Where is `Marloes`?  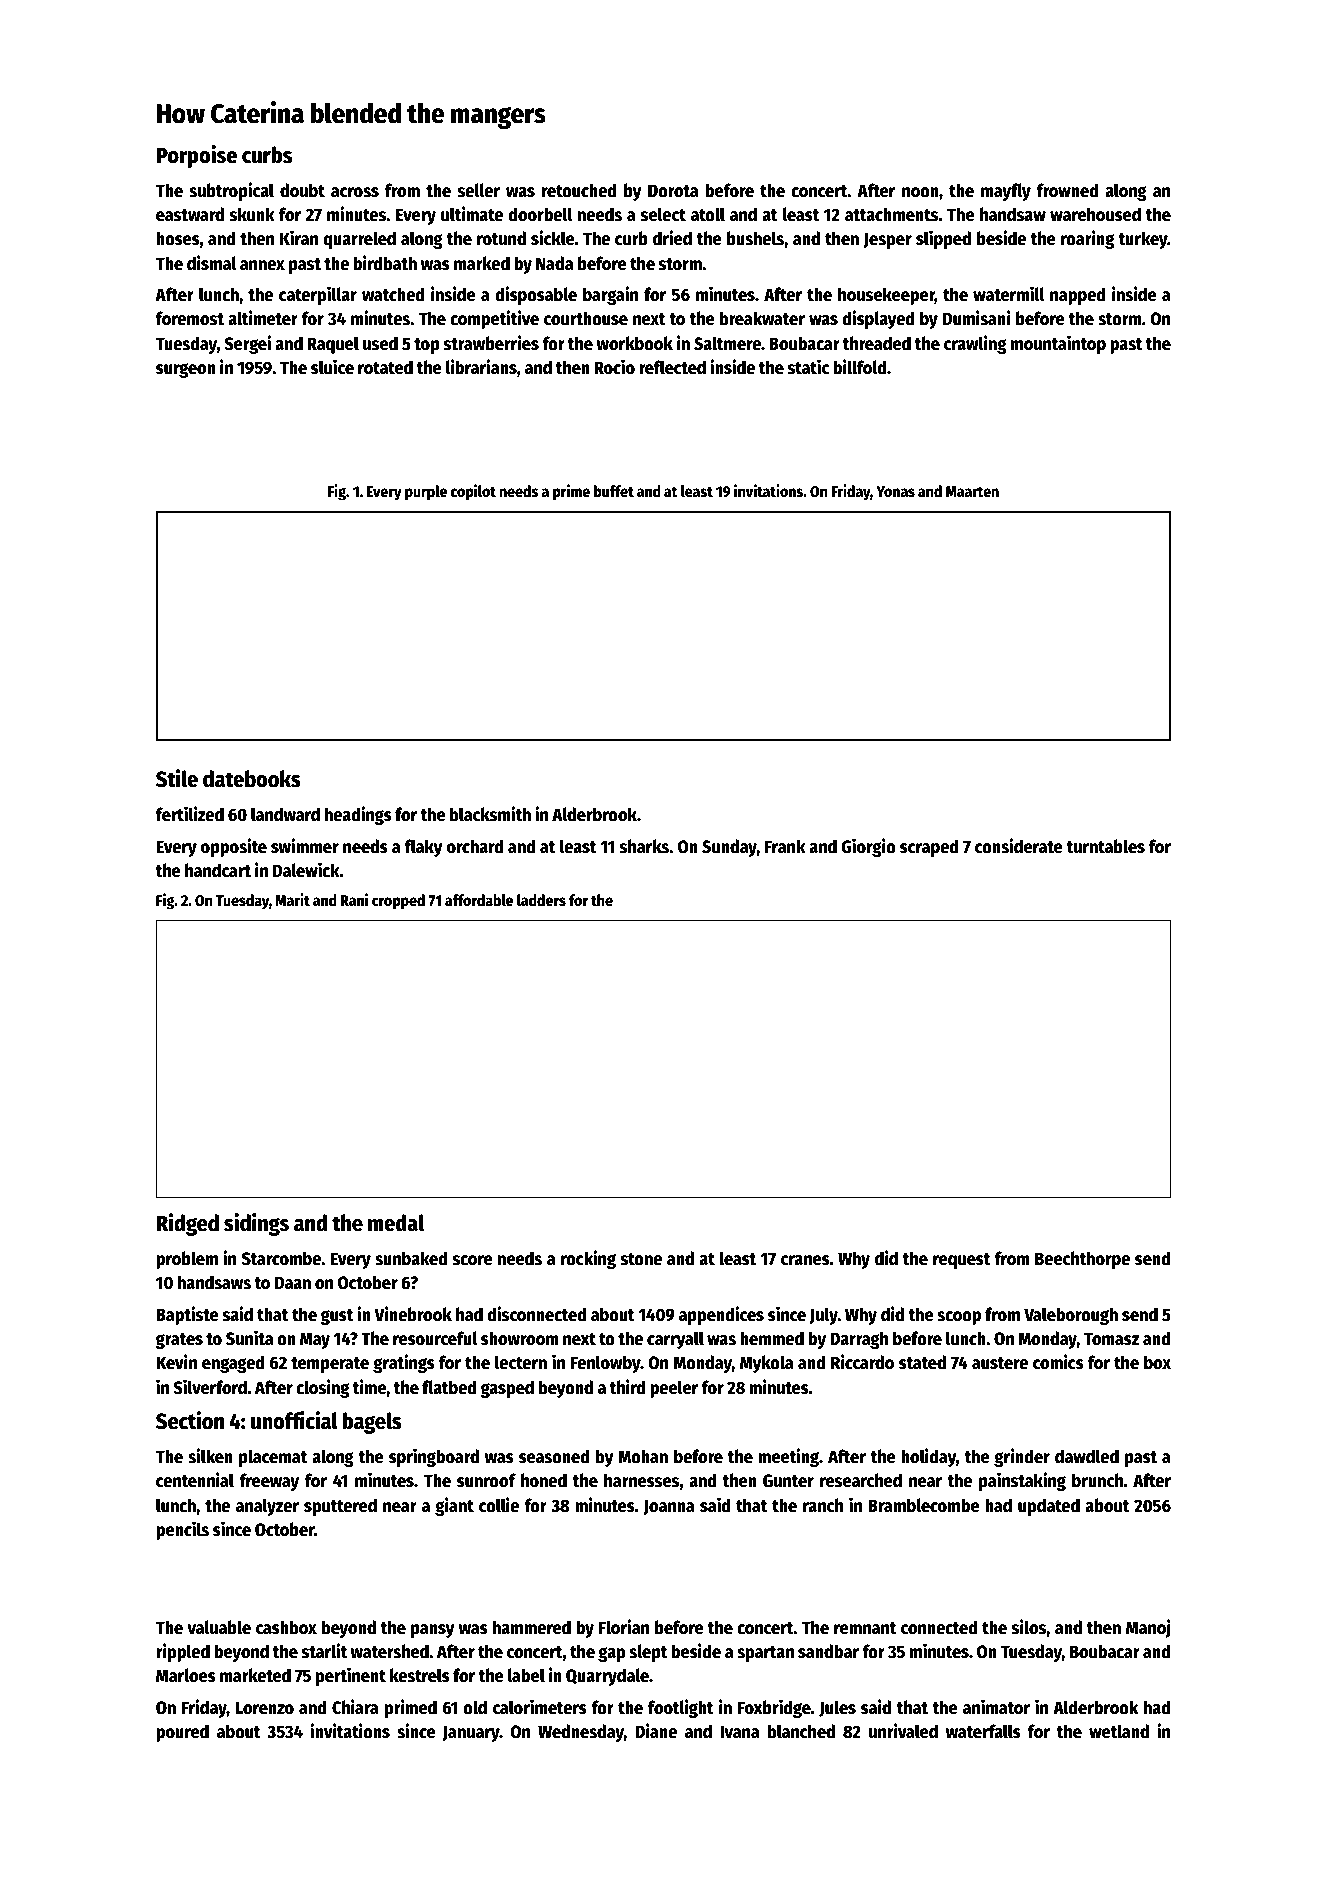 Marloes is located at coordinates (186, 1675).
